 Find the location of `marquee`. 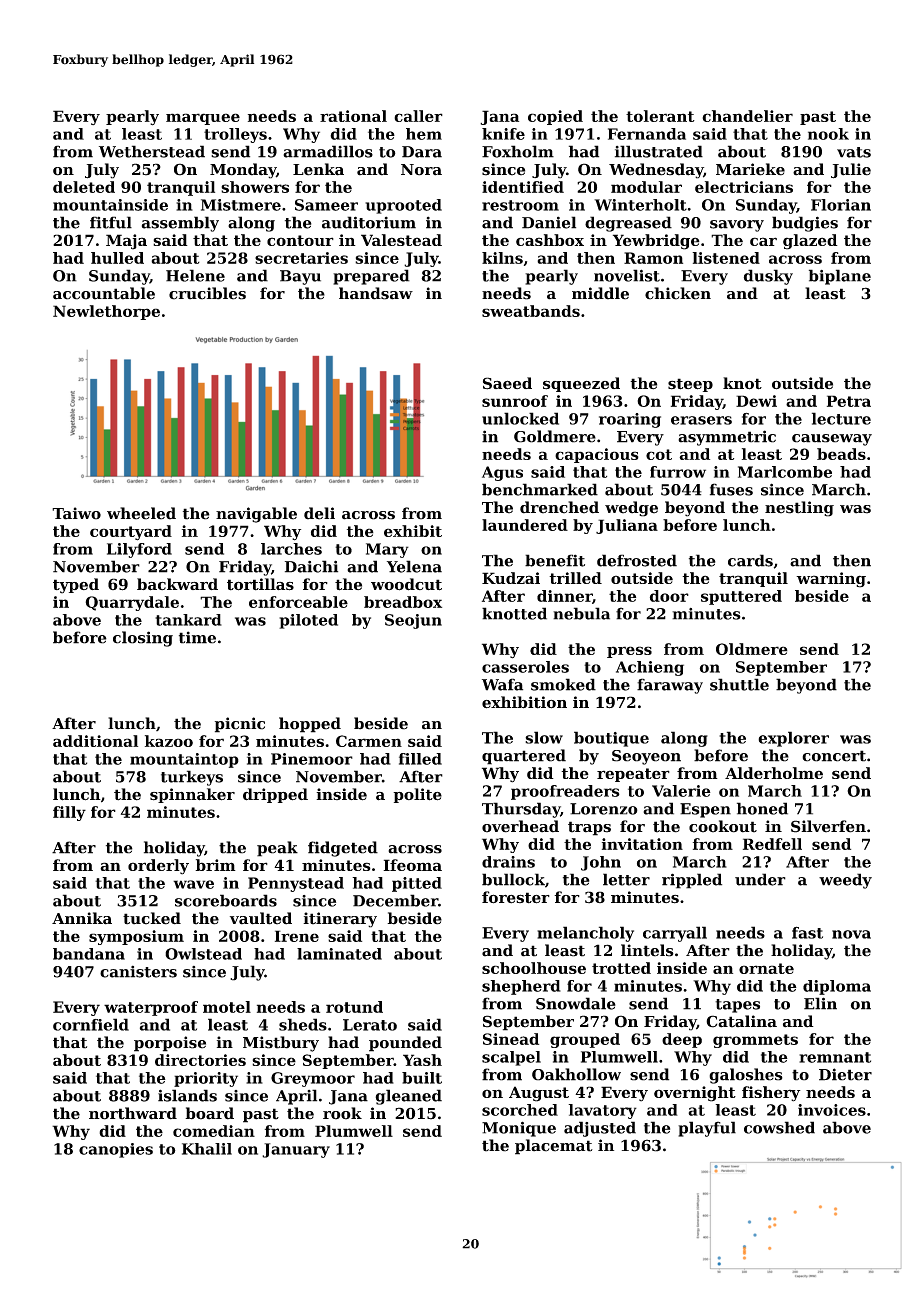

marquee is located at coordinates (203, 119).
